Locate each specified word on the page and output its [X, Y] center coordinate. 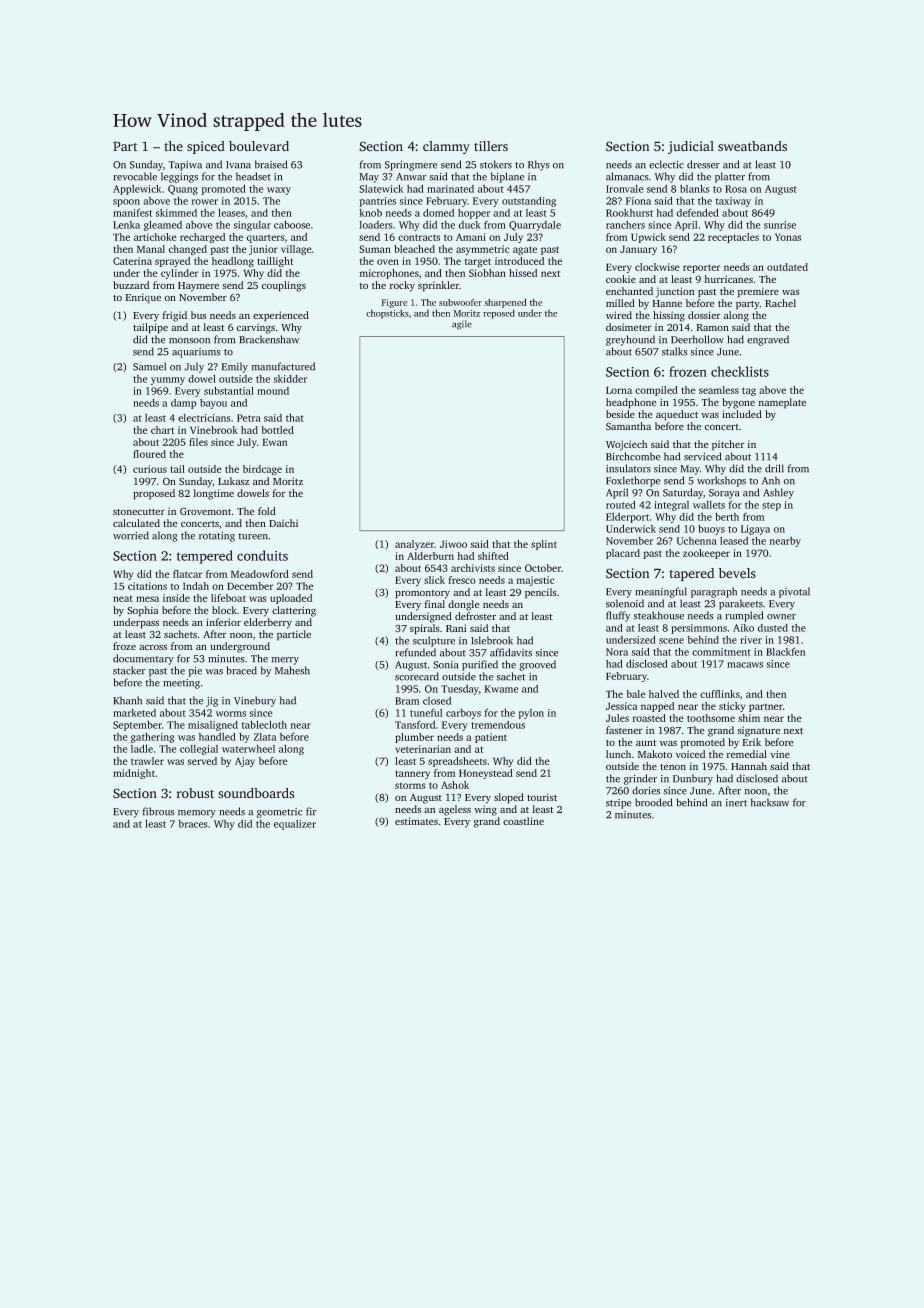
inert [736, 803]
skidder [290, 379]
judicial [691, 147]
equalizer [295, 825]
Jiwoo [453, 544]
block [224, 610]
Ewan [275, 442]
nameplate [782, 403]
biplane [507, 177]
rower [204, 202]
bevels [737, 573]
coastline [523, 821]
